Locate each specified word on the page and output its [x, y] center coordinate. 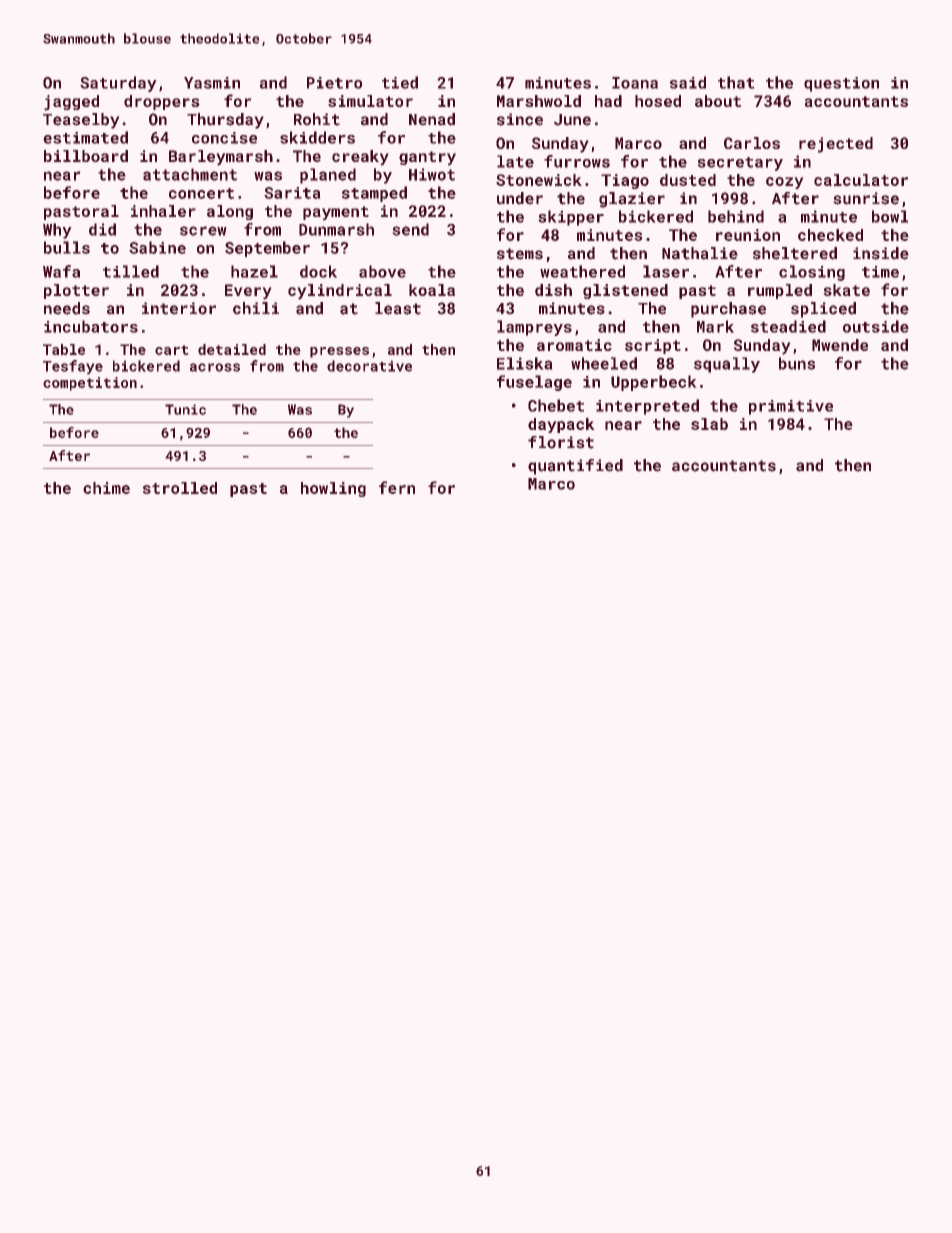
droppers [162, 102]
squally [727, 365]
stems [520, 254]
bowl [890, 216]
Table [64, 349]
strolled [180, 488]
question [841, 84]
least [398, 308]
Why [57, 231]
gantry [427, 158]
